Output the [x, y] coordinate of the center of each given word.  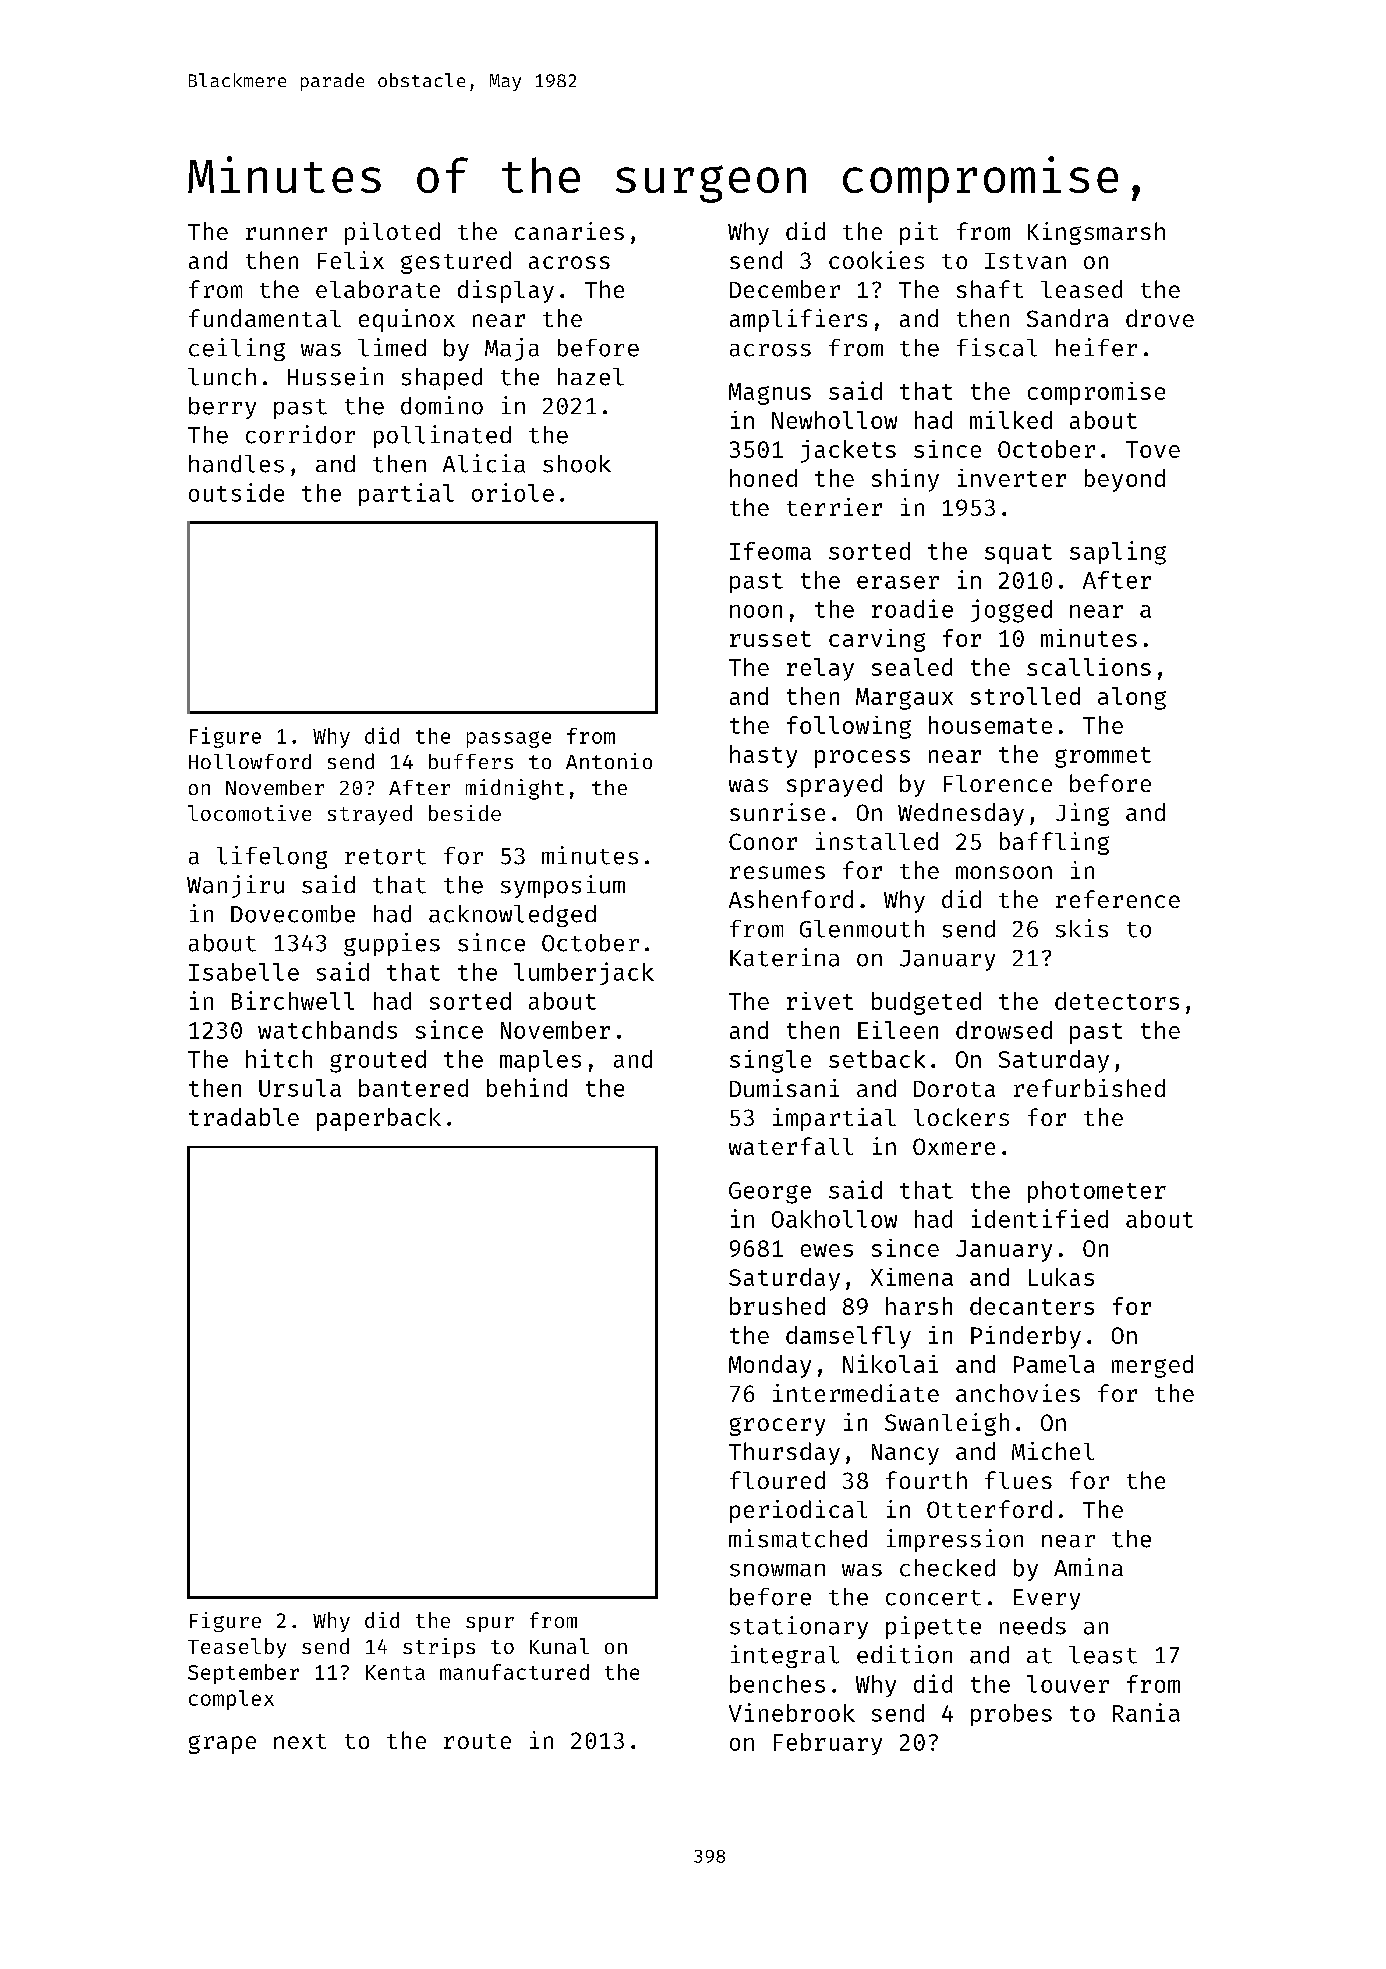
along [1132, 698]
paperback [379, 1119]
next [300, 1741]
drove [1160, 318]
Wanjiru [235, 886]
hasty [763, 756]
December [785, 289]
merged [1152, 1366]
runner [286, 233]
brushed [777, 1306]
